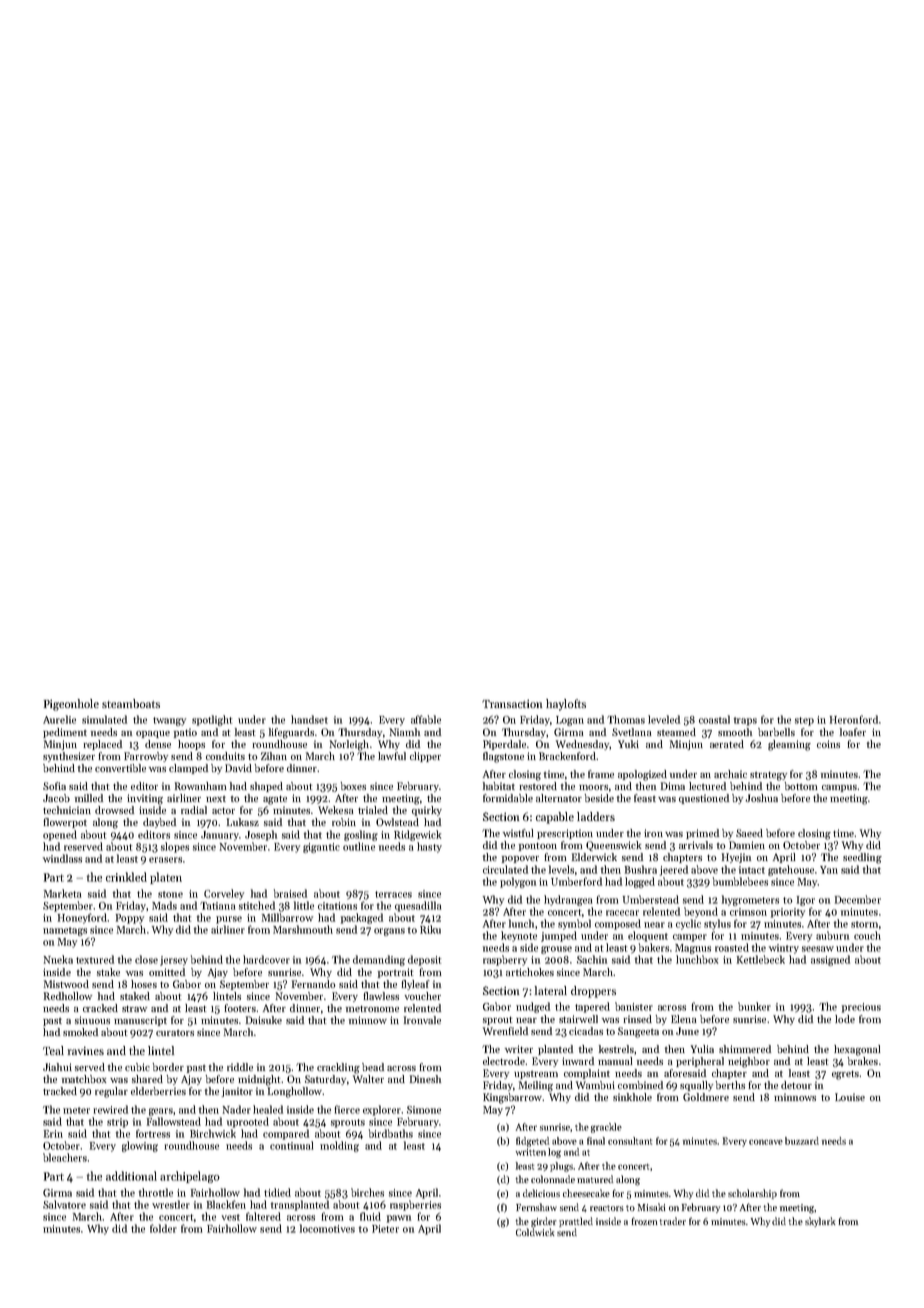  I want to click on Louise, so click(850, 1097).
